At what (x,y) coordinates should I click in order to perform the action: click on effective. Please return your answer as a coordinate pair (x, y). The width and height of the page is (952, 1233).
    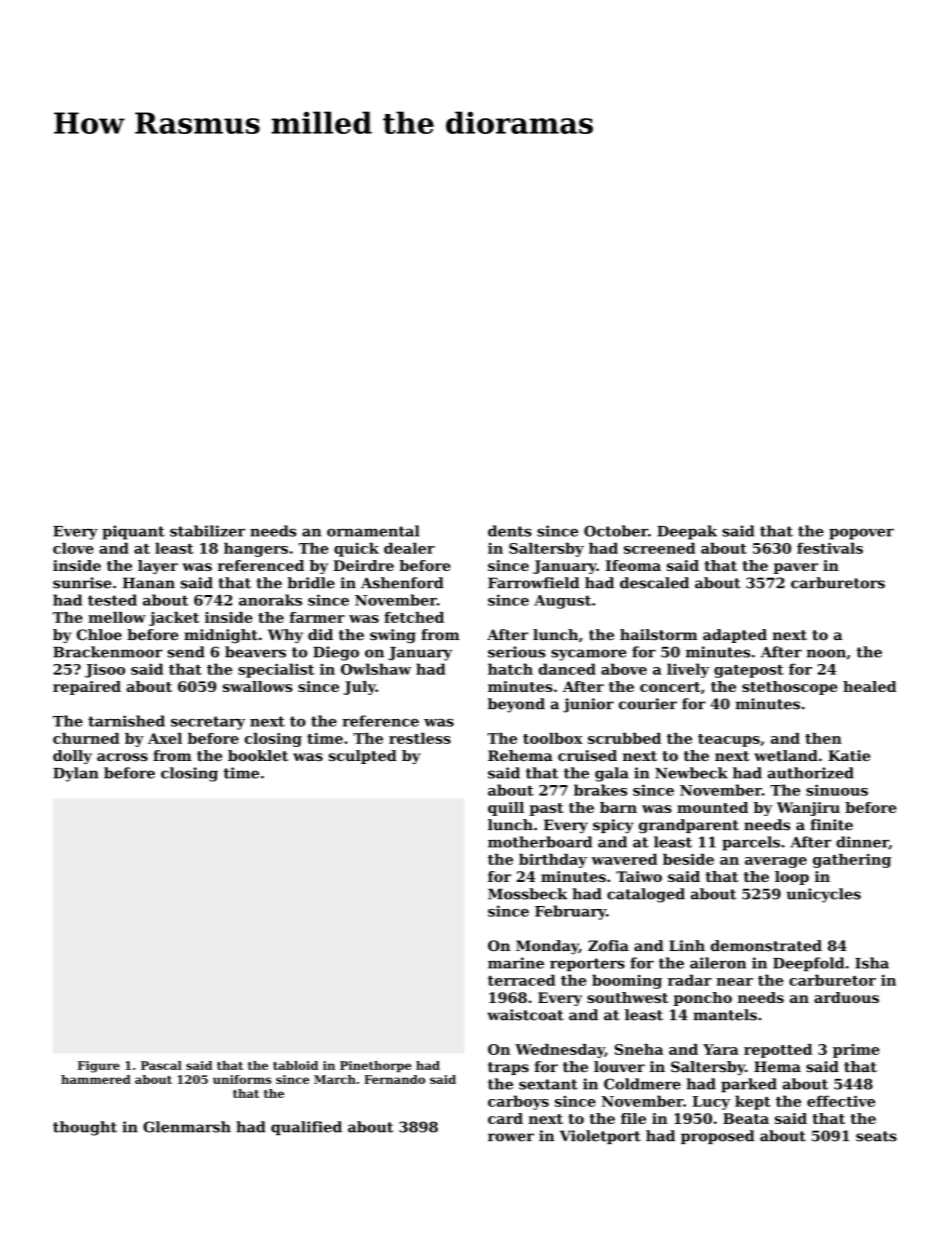
    Looking at the image, I should click on (841, 1101).
